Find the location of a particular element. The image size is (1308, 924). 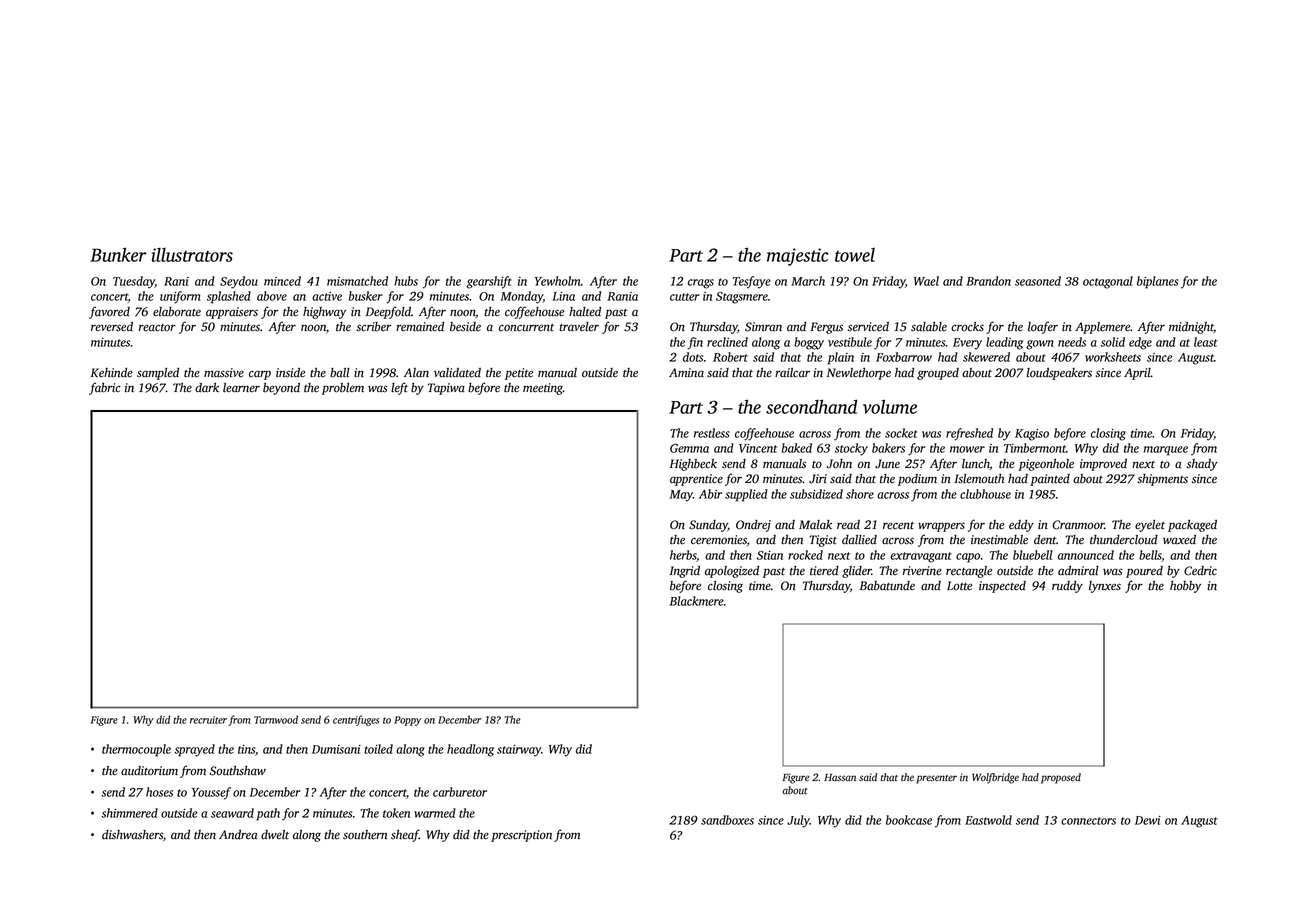

stairway is located at coordinates (519, 751).
